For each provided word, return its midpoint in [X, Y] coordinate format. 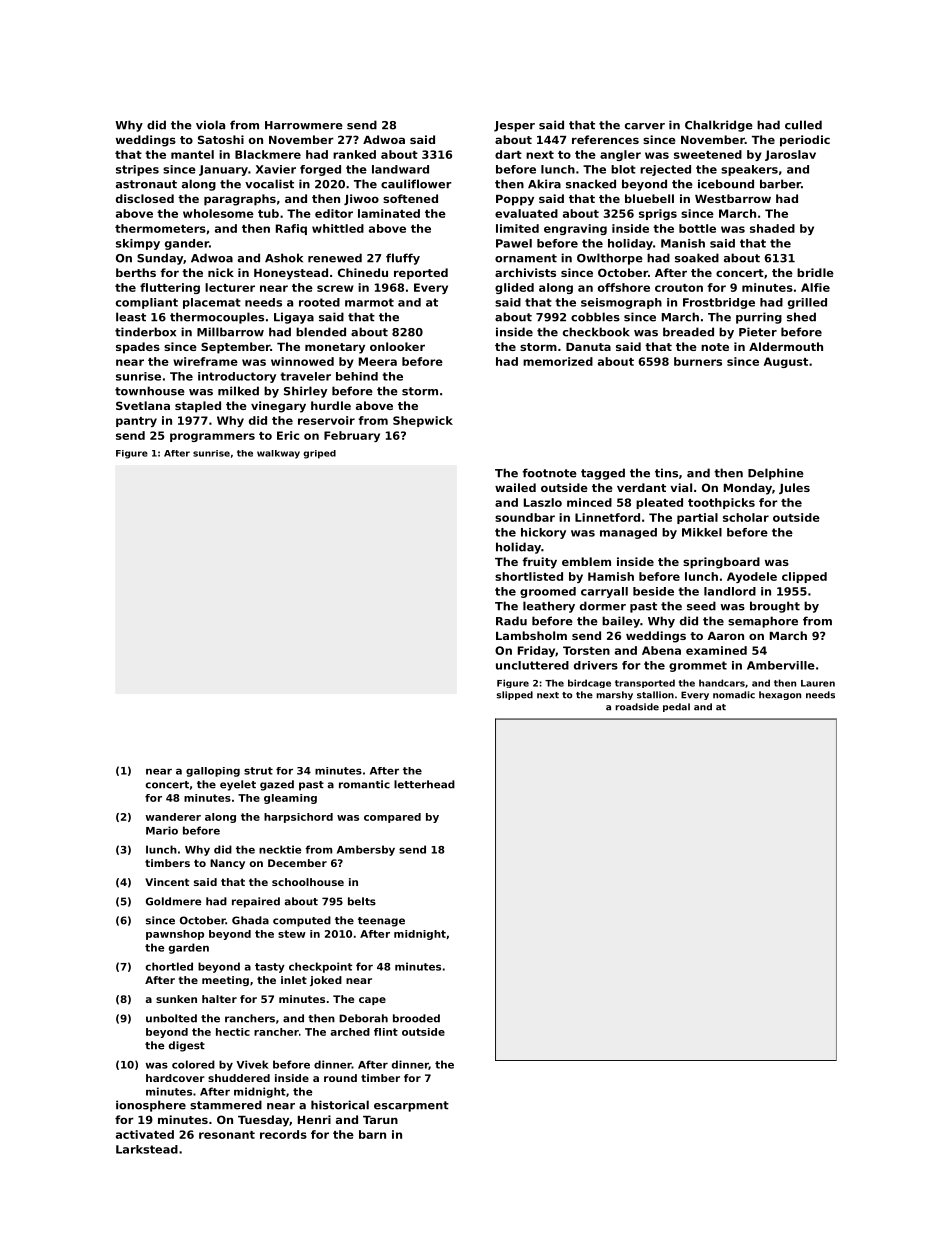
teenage [381, 922]
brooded [416, 1018]
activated [145, 1134]
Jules [794, 488]
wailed [515, 487]
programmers [212, 437]
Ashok [284, 258]
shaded [772, 228]
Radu [511, 621]
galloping [213, 772]
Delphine [776, 474]
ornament [526, 258]
